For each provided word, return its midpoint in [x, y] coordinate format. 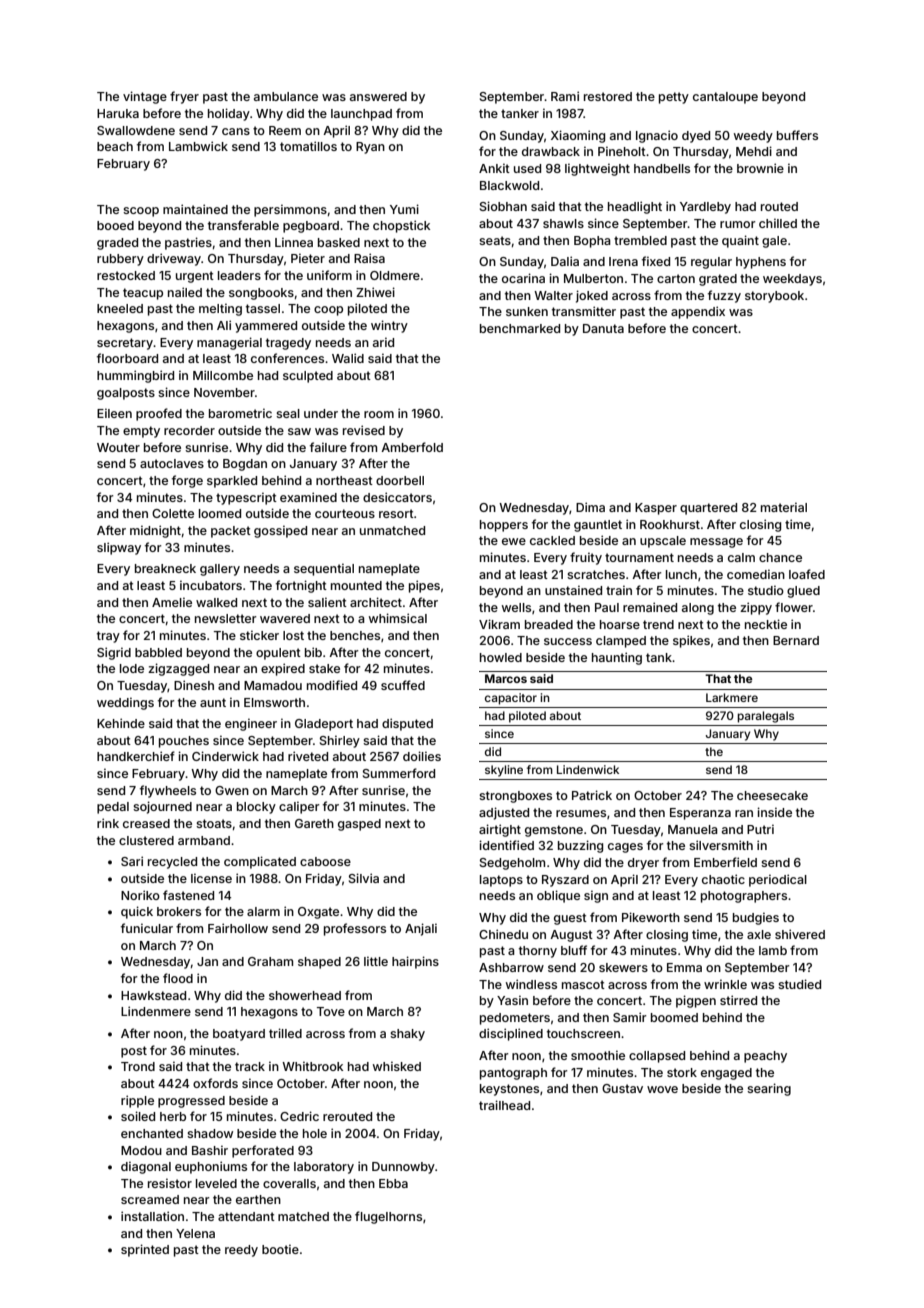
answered [378, 96]
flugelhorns [388, 1217]
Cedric [299, 1116]
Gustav [622, 1088]
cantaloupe [725, 98]
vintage [145, 97]
